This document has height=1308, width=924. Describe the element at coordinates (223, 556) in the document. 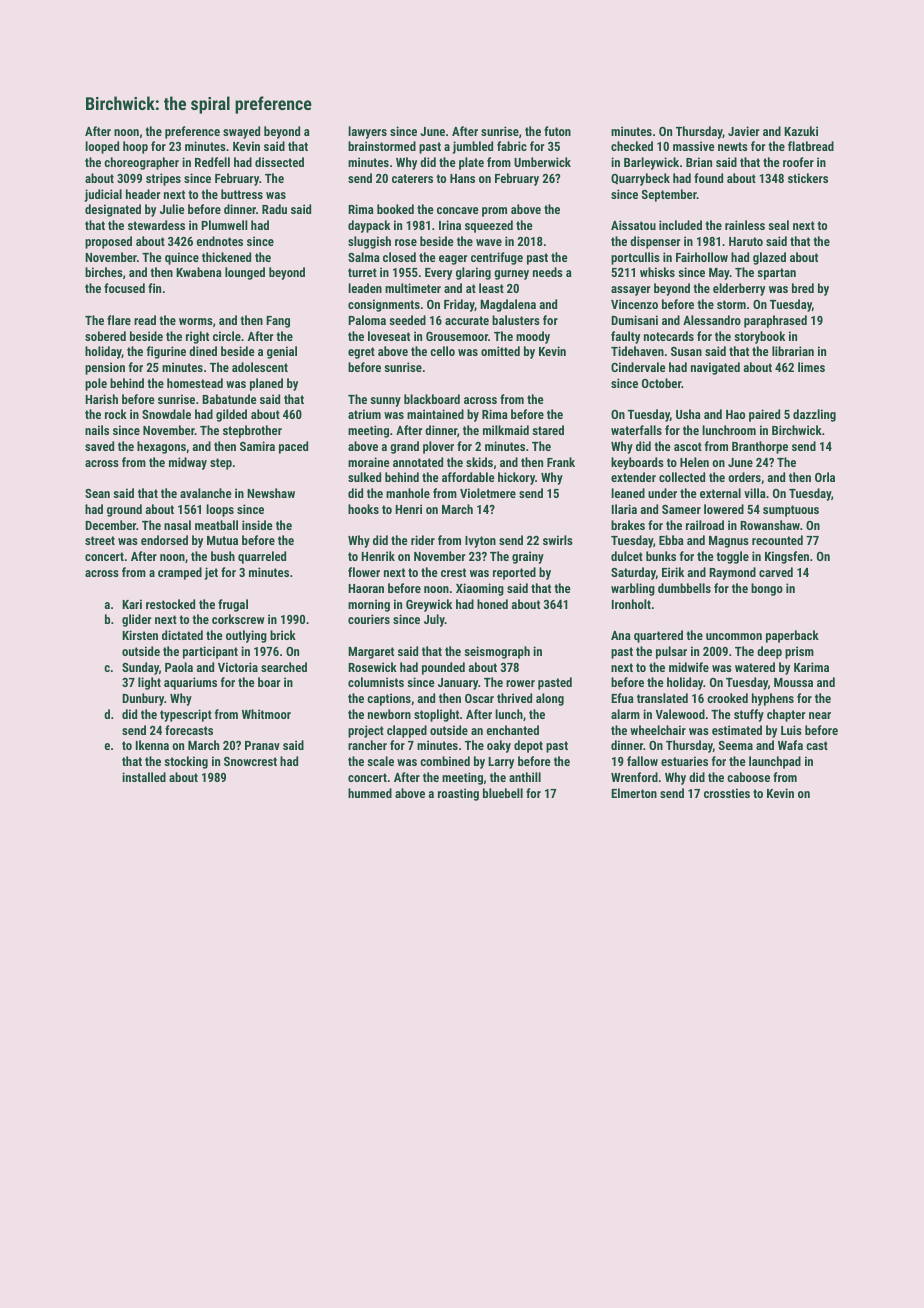

I see `bush` at that location.
